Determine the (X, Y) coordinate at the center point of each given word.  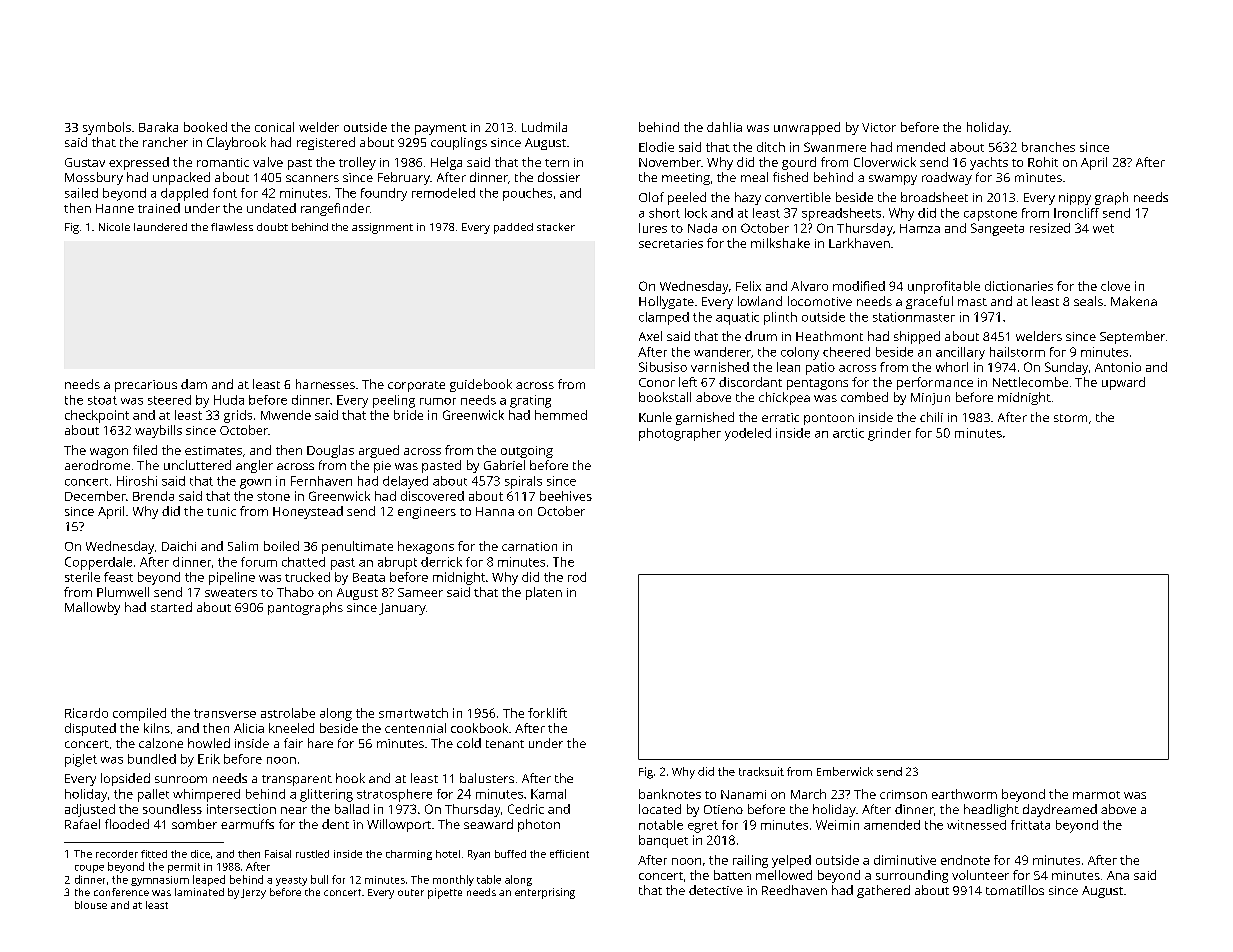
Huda (229, 400)
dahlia (724, 127)
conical (274, 127)
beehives (566, 496)
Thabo (295, 592)
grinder (889, 434)
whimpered (206, 795)
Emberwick (845, 771)
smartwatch (413, 713)
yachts (989, 163)
